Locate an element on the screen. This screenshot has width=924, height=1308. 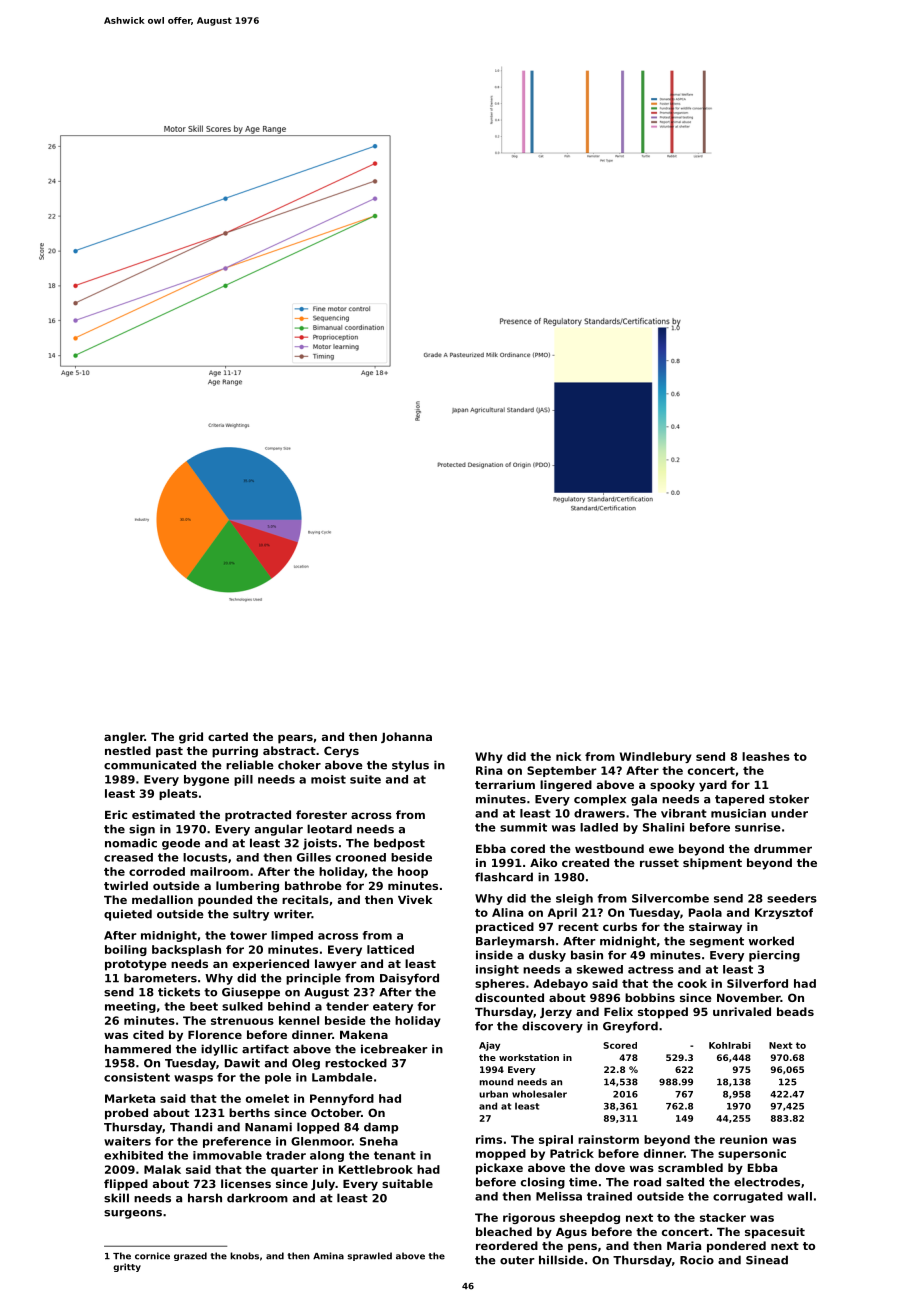
under is located at coordinates (789, 813).
